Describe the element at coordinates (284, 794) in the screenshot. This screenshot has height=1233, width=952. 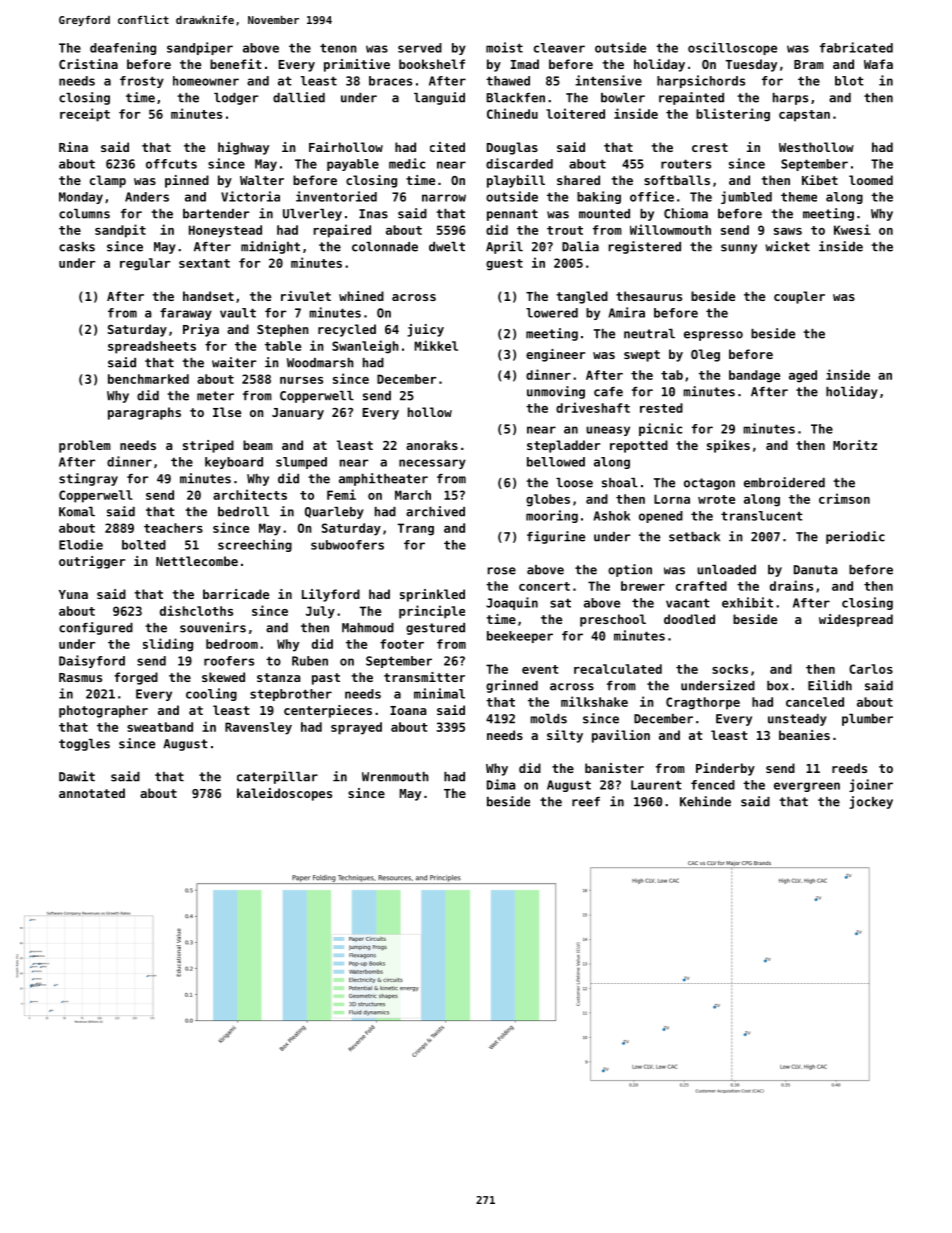
I see `kaleidoscopes` at that location.
